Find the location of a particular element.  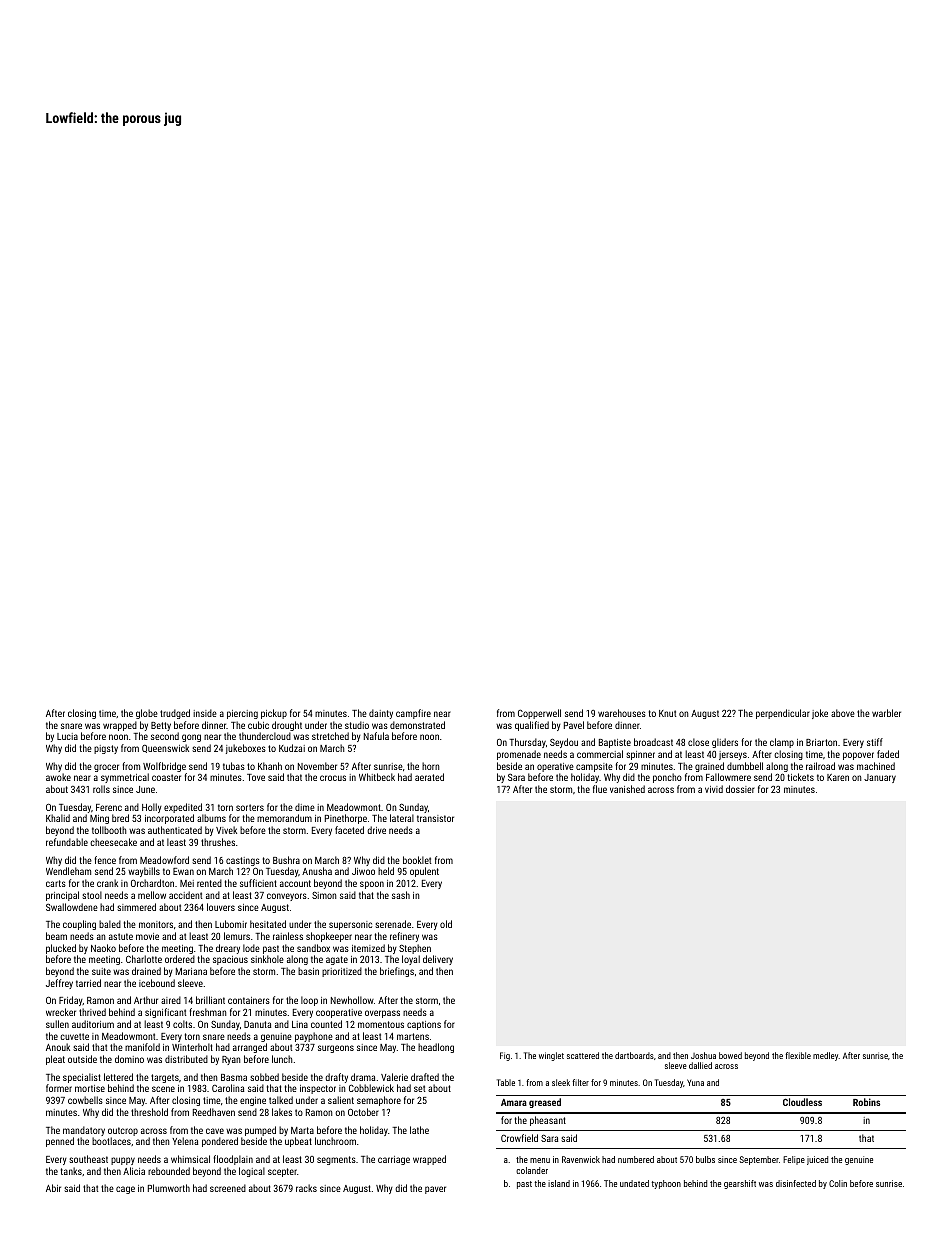

momentous is located at coordinates (381, 1024).
